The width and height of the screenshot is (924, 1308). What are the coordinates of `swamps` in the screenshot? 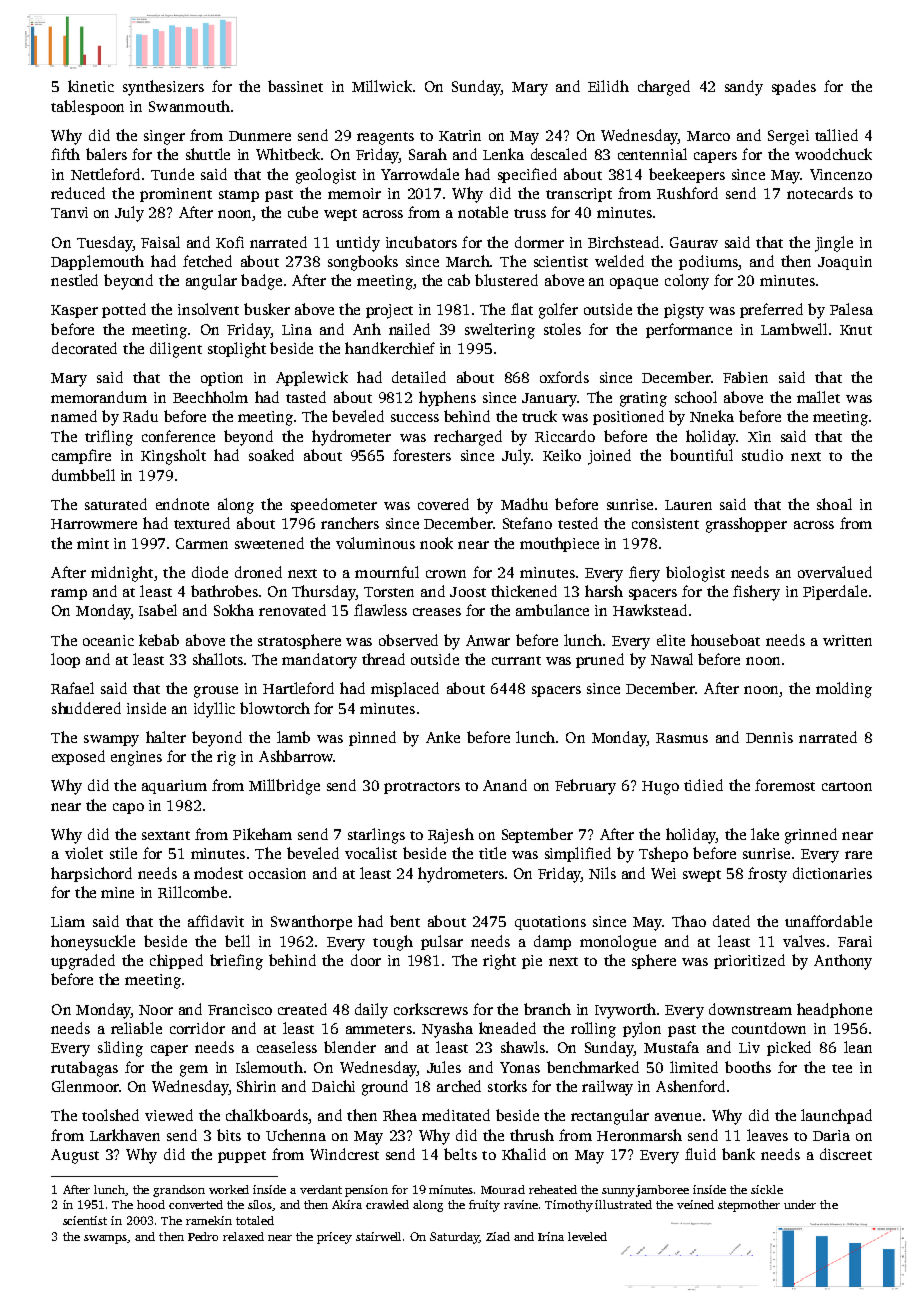 It's located at (106, 1239).
